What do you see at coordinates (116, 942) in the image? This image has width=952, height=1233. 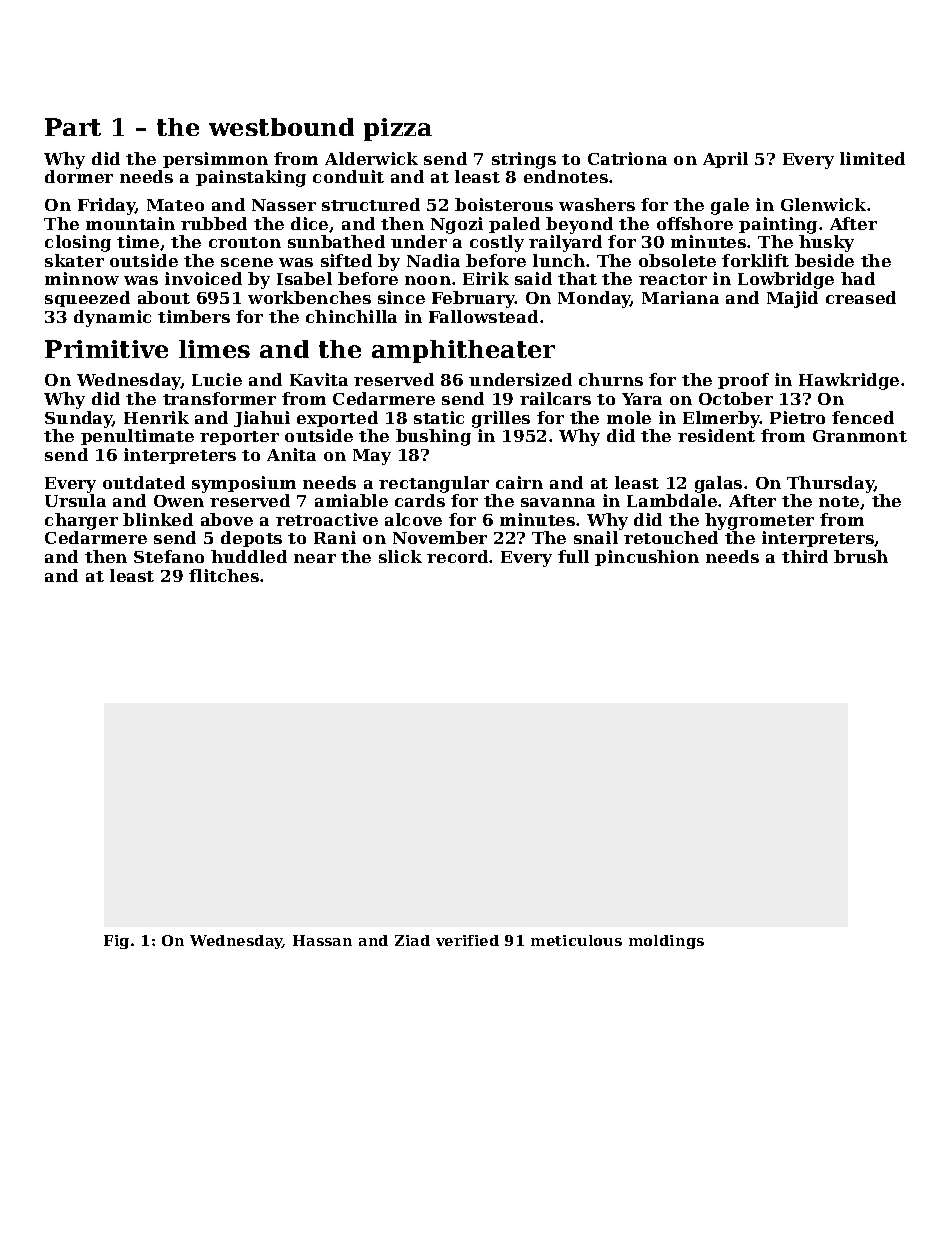 I see `Fig` at bounding box center [116, 942].
